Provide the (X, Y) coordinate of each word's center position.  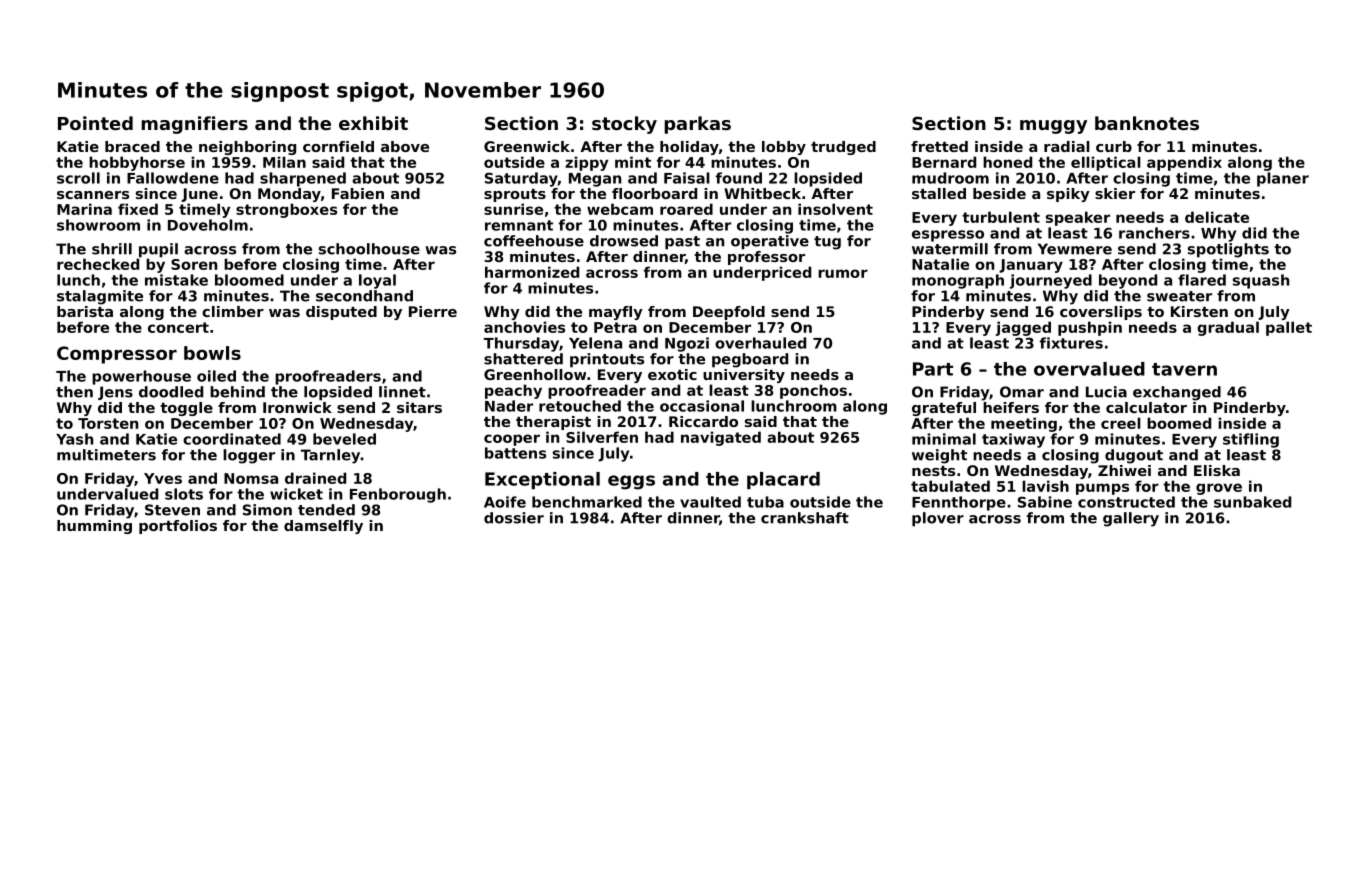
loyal (377, 281)
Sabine (1045, 502)
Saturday (521, 179)
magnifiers (194, 125)
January (1031, 266)
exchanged (1177, 393)
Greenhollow (535, 374)
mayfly (616, 313)
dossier (514, 518)
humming (94, 527)
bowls (212, 353)
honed (1007, 162)
